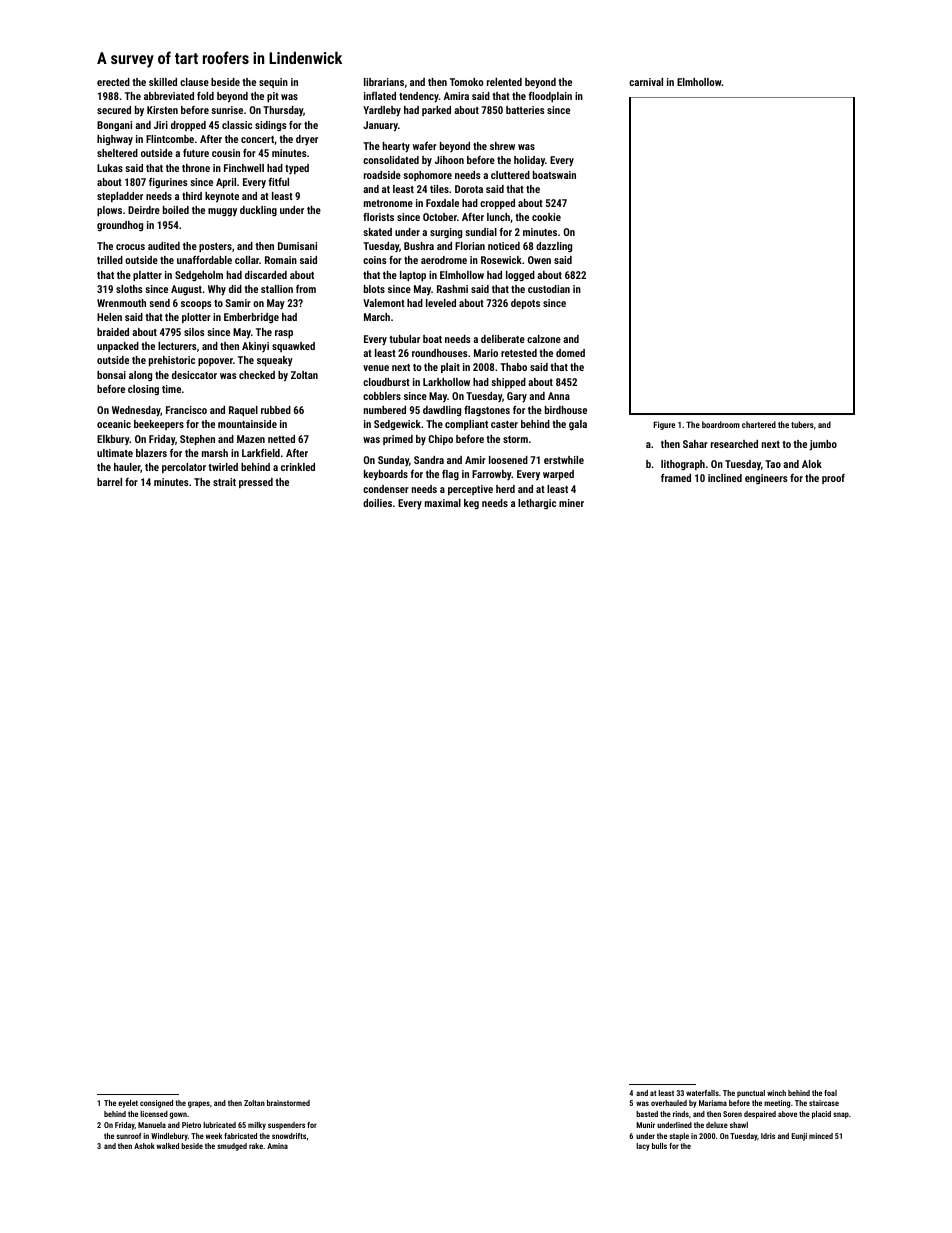 The width and height of the screenshot is (952, 1233). What do you see at coordinates (646, 82) in the screenshot?
I see `carnival` at bounding box center [646, 82].
